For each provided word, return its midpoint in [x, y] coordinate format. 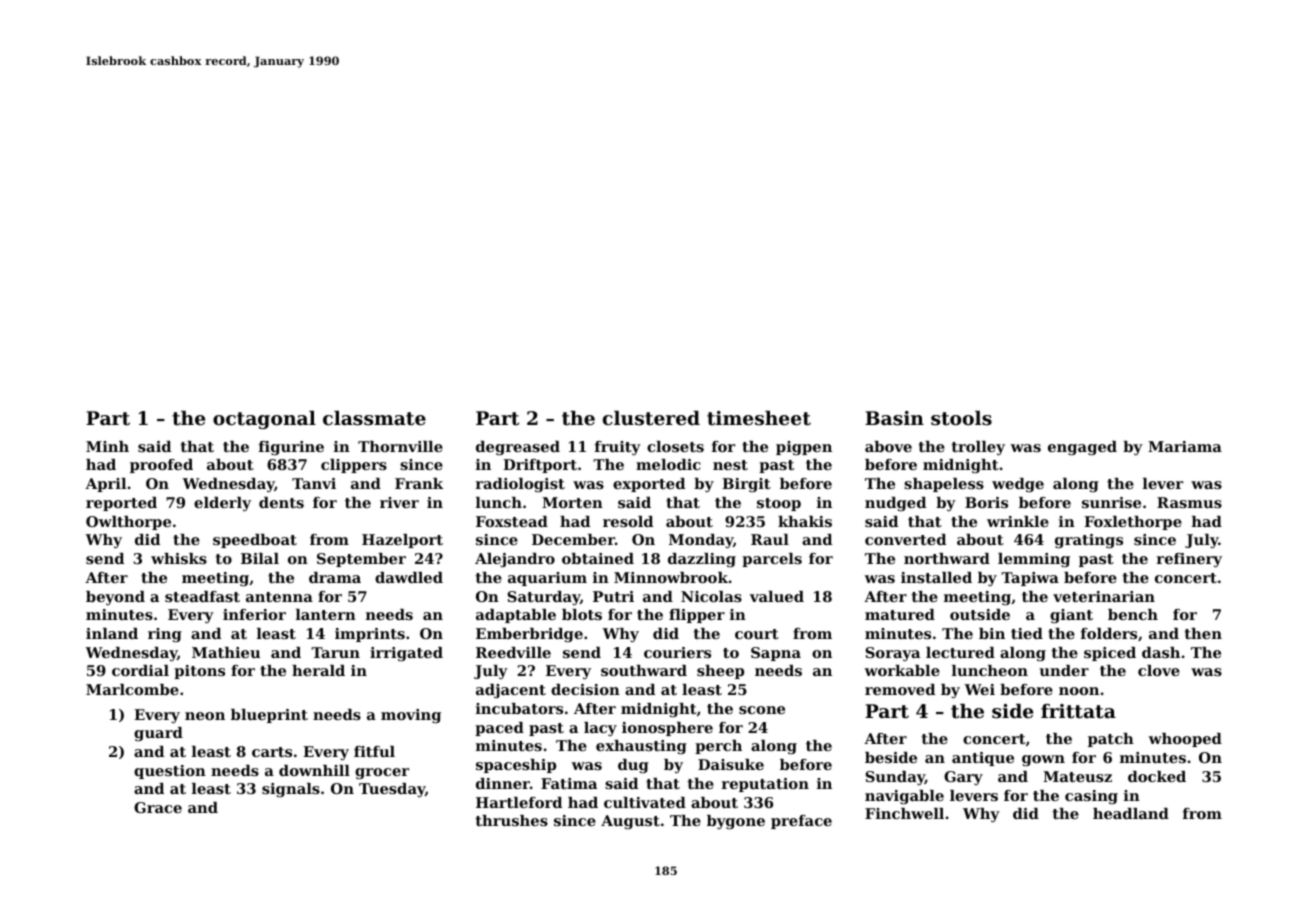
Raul [770, 539]
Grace [158, 807]
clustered [651, 418]
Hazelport [402, 541]
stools [961, 418]
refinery [1189, 560]
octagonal [264, 420]
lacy [600, 729]
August [630, 822]
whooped [1185, 740]
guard [158, 734]
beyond [115, 598]
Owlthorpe [128, 523]
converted [905, 539]
